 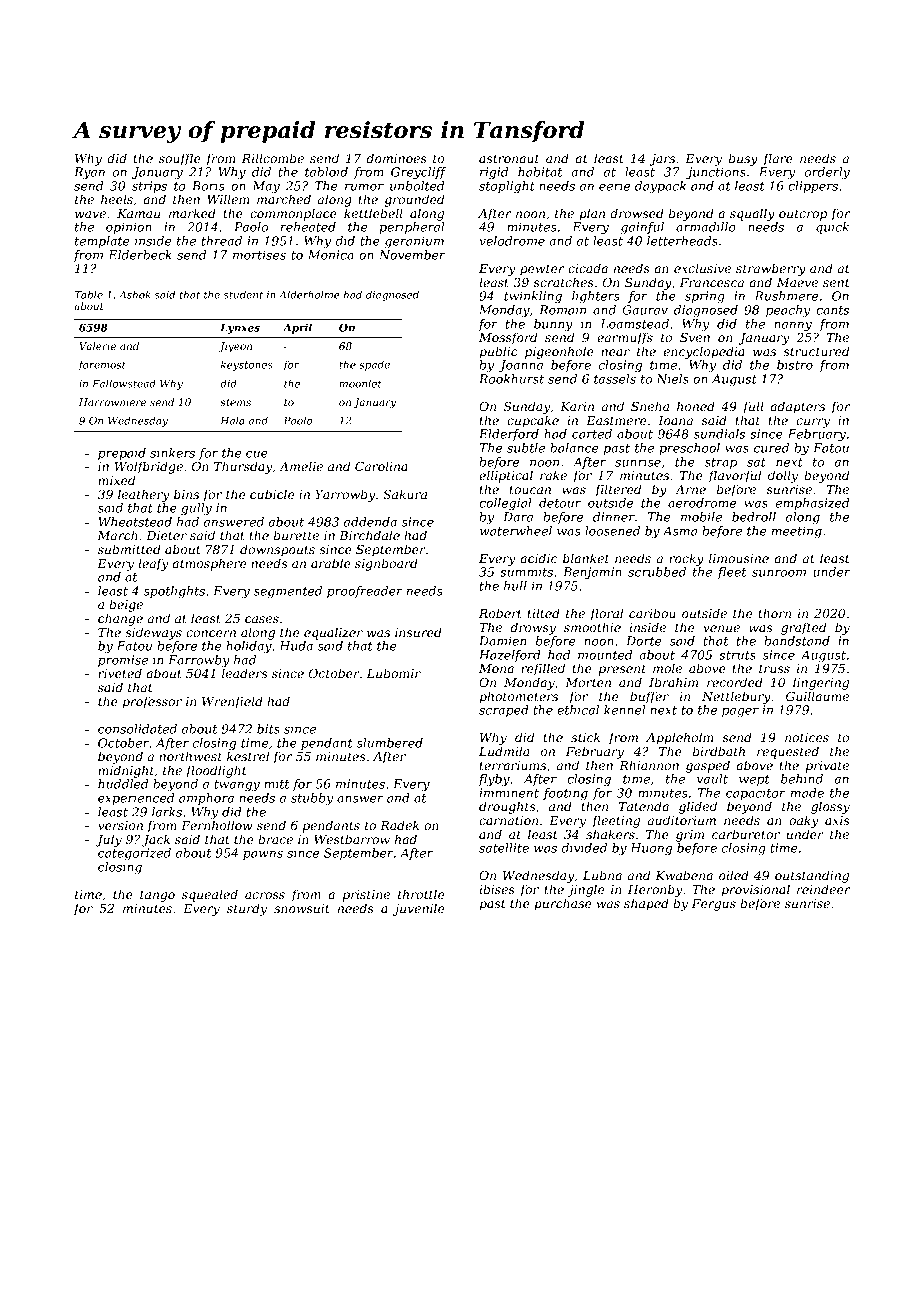 I want to click on concern, so click(x=211, y=633).
